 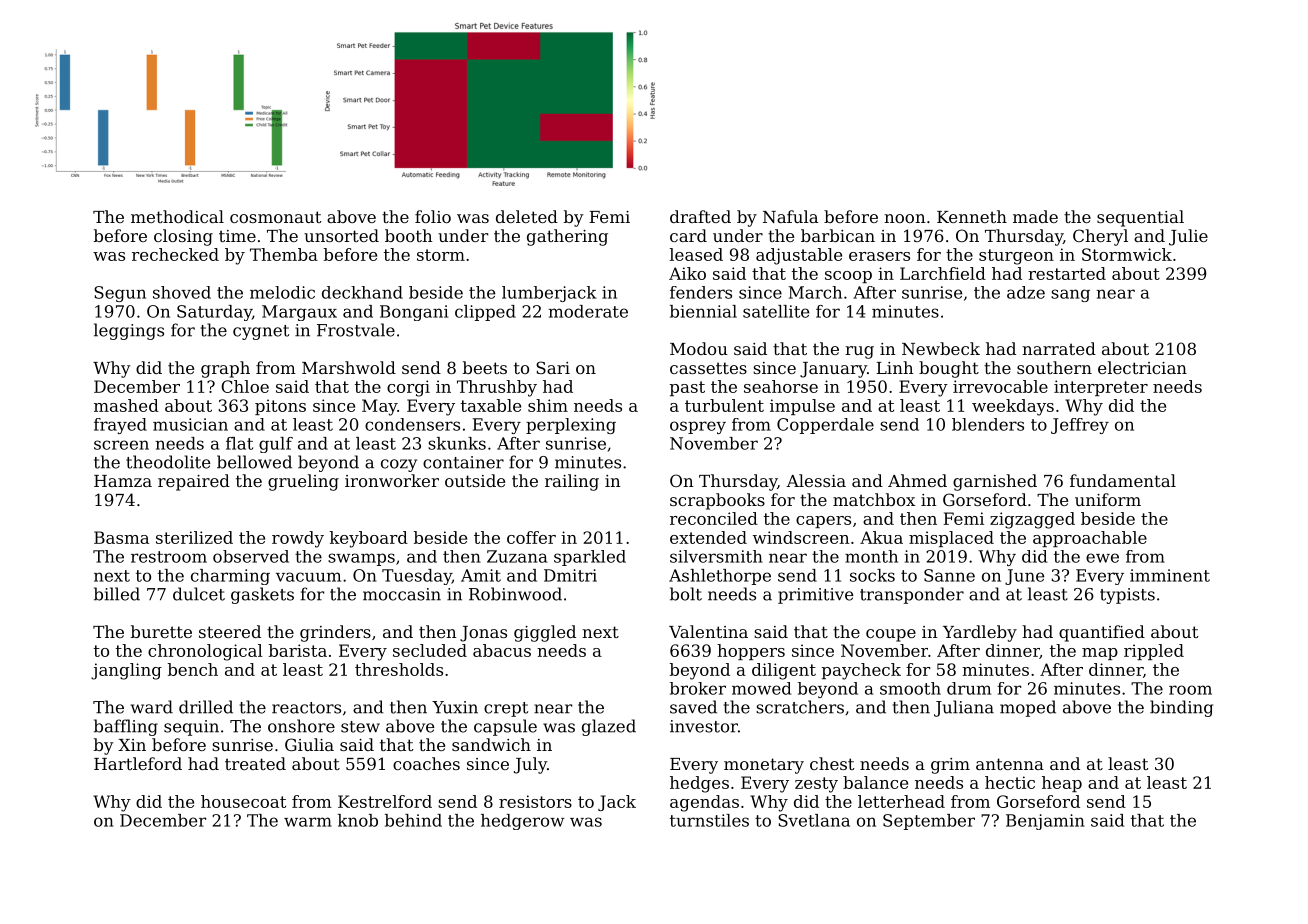 What do you see at coordinates (138, 763) in the screenshot?
I see `Hartleford` at bounding box center [138, 763].
